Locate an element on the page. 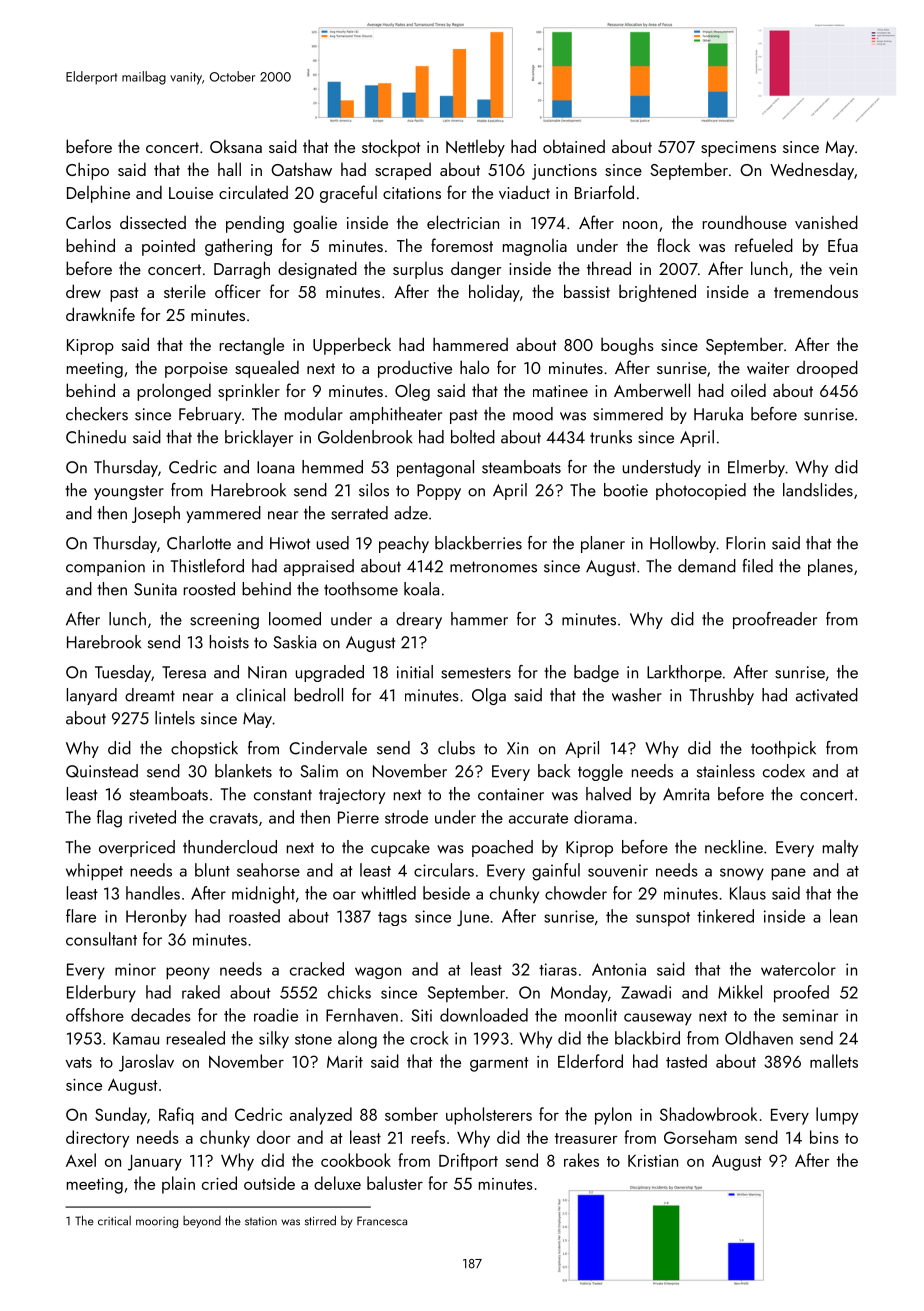 The height and width of the image is (1311, 924). filed is located at coordinates (758, 566).
